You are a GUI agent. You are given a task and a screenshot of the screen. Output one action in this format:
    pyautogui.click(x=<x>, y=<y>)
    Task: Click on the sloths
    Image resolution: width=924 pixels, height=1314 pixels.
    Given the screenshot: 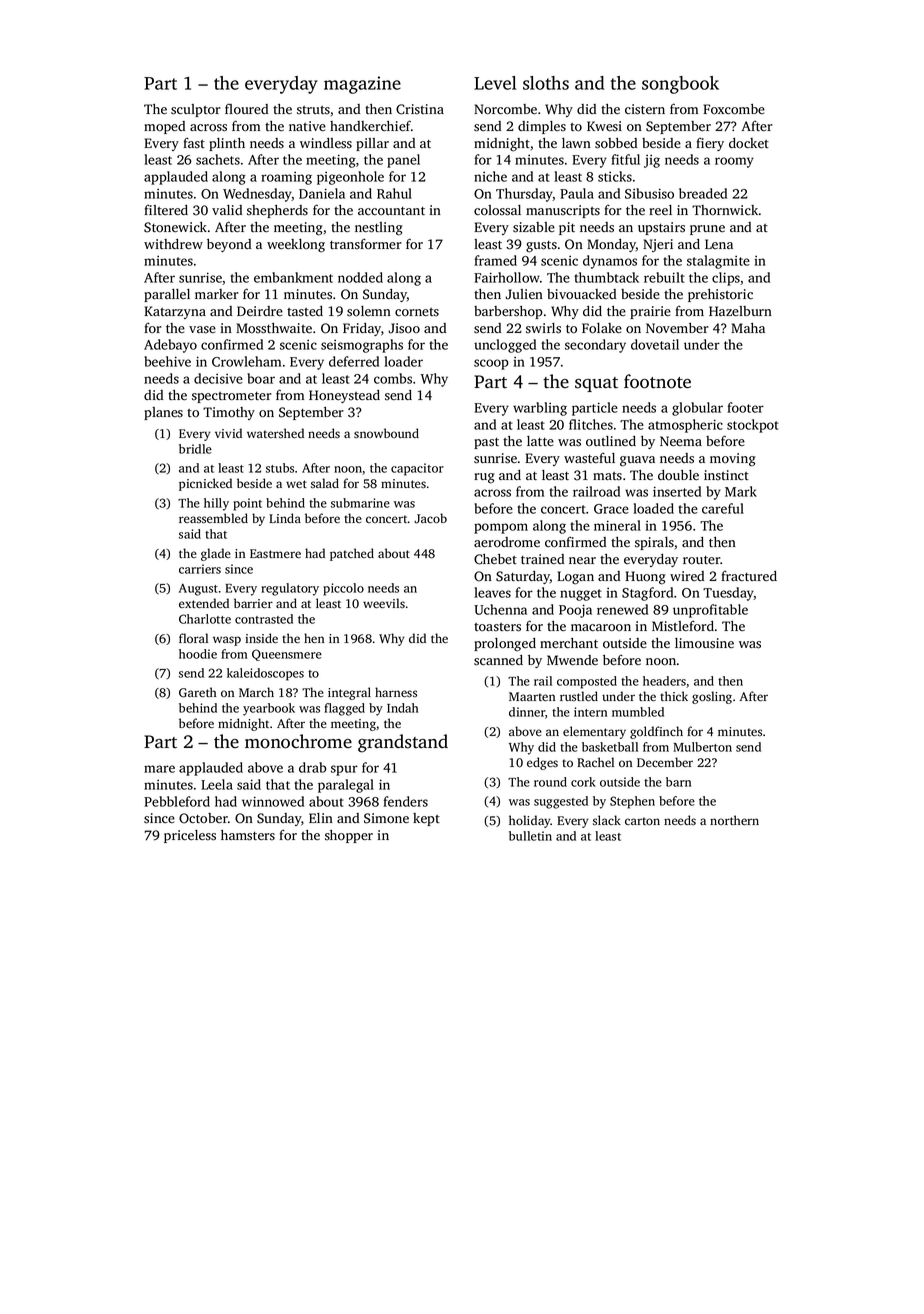 What is the action you would take?
    pyautogui.click(x=546, y=83)
